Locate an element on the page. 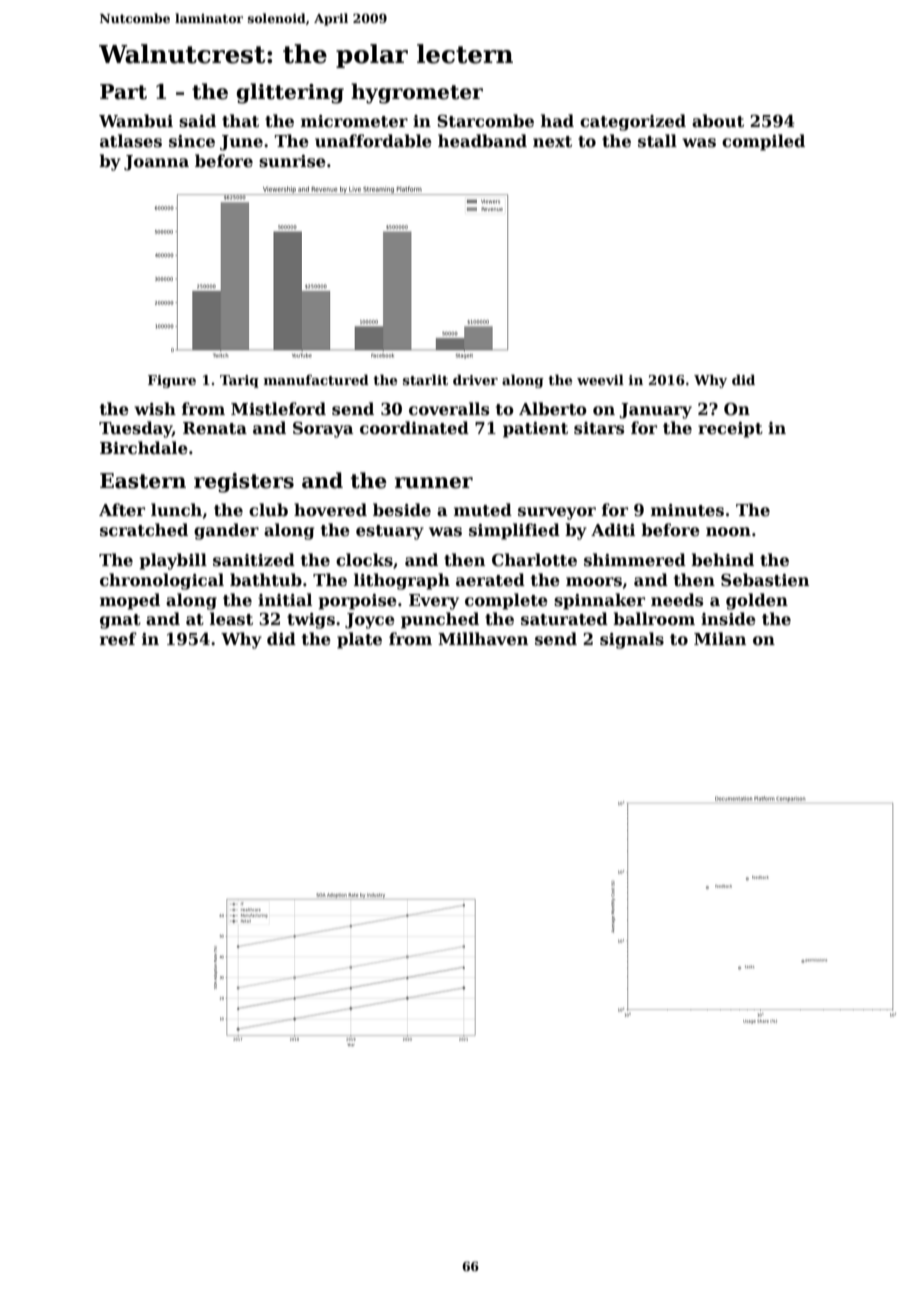 This page has height=1308, width=924. Millhaven is located at coordinates (483, 639).
